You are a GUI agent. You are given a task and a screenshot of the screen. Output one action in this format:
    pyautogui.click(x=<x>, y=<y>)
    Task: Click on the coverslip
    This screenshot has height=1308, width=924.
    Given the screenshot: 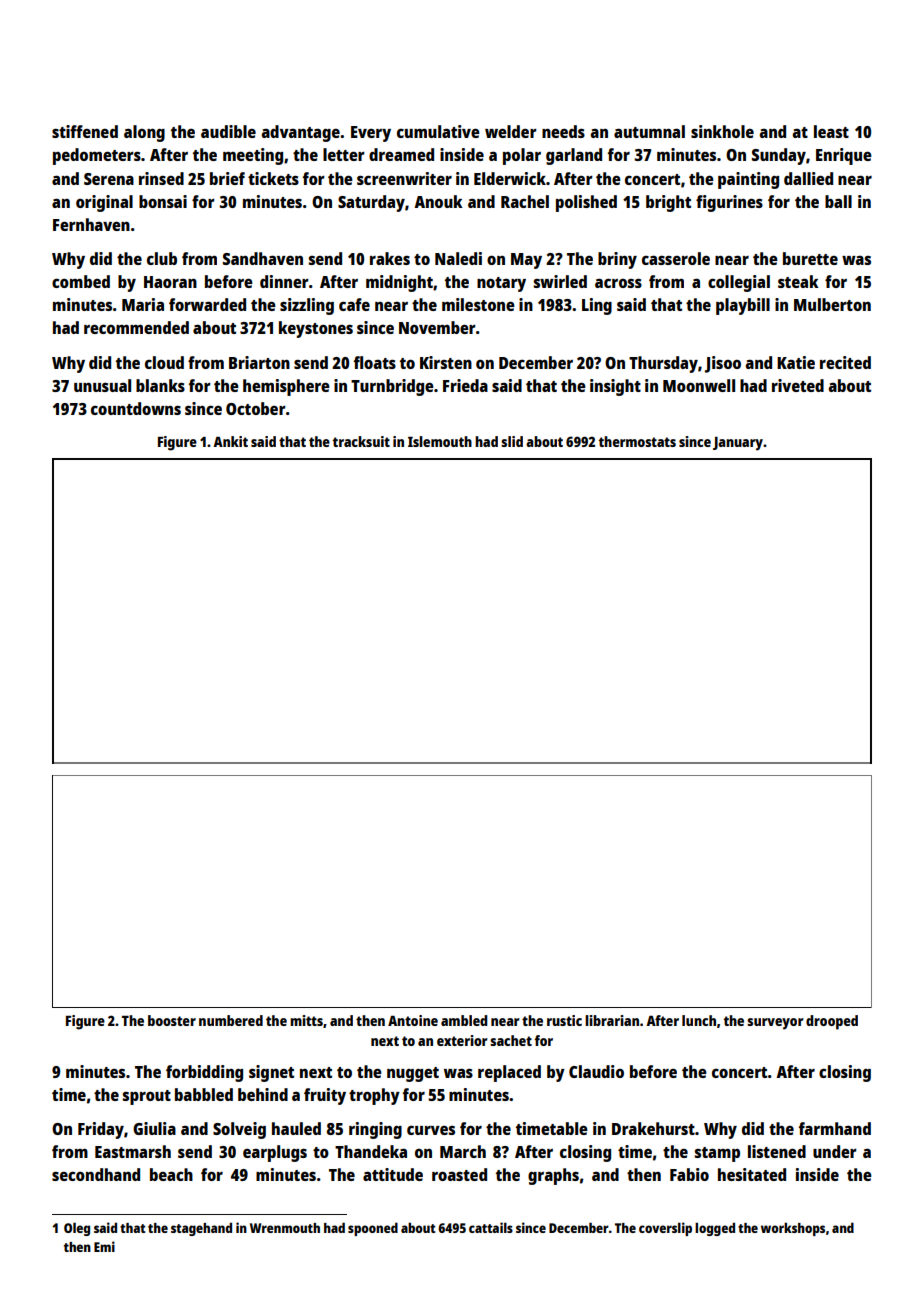 What is the action you would take?
    pyautogui.click(x=665, y=1229)
